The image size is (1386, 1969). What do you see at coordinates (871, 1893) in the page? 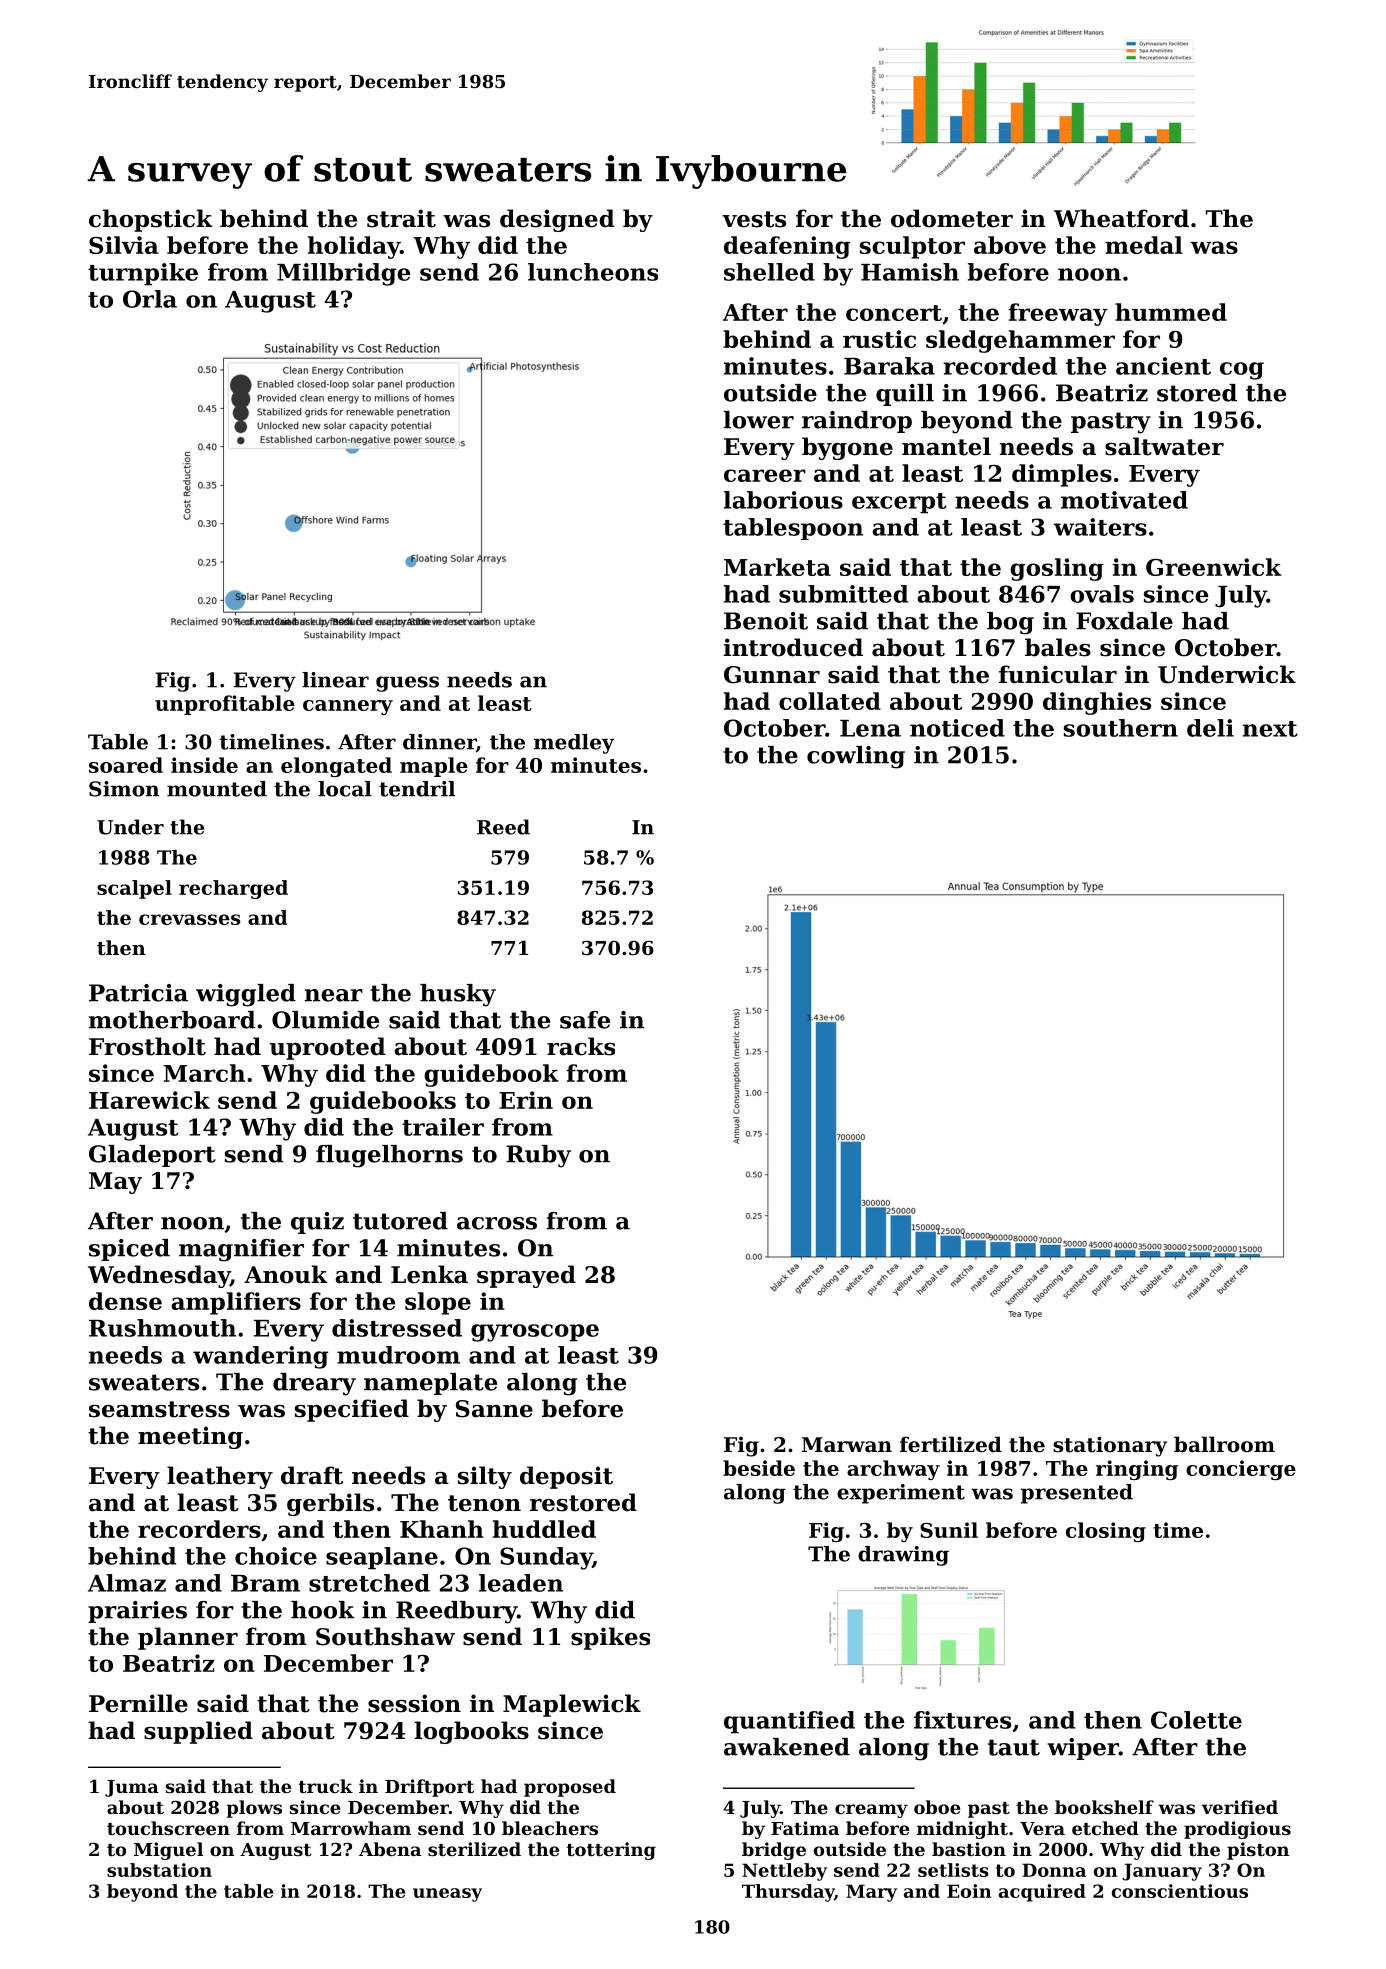
I see `Mary` at bounding box center [871, 1893].
